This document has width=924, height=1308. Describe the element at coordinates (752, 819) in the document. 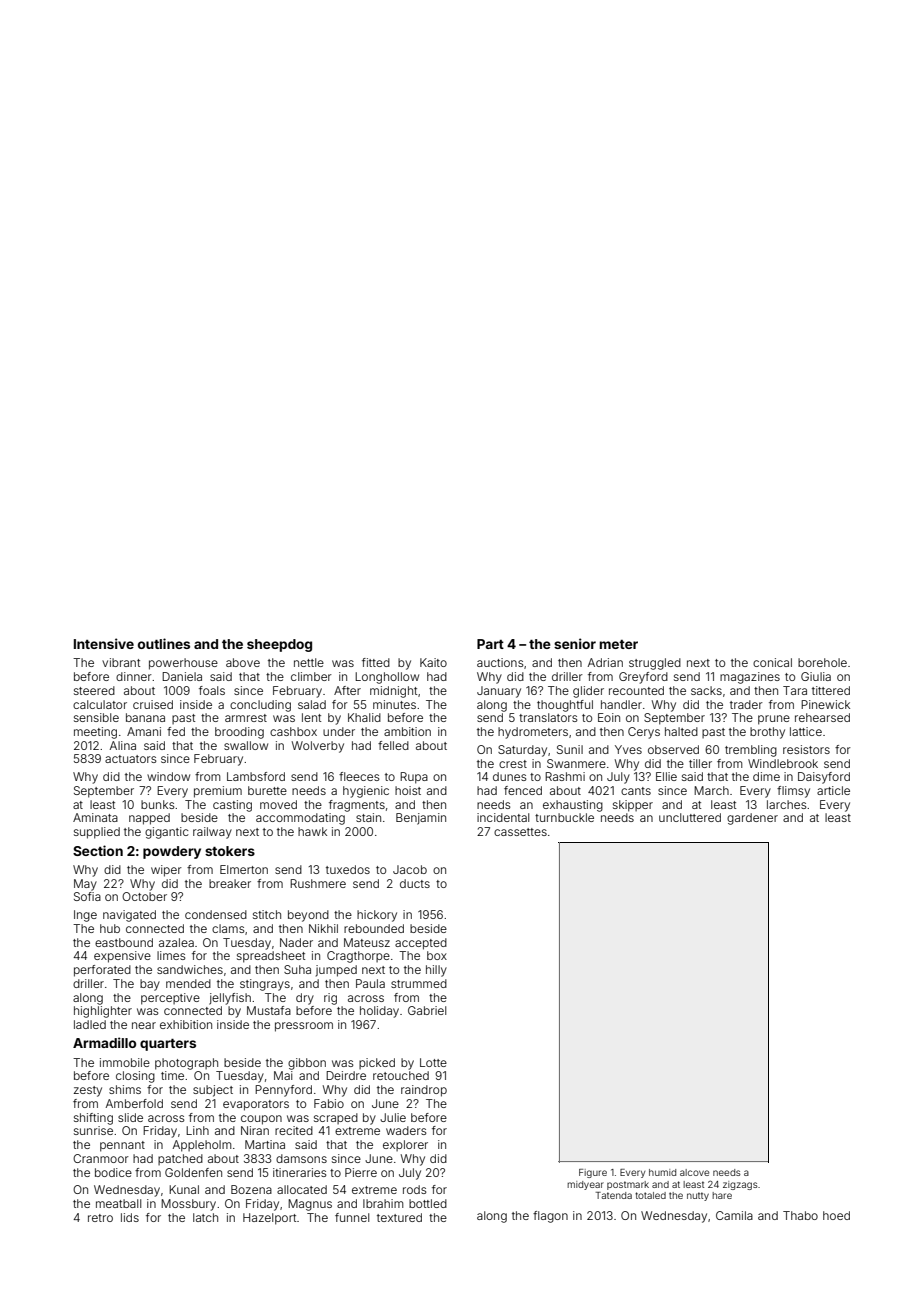

I see `gardener` at that location.
